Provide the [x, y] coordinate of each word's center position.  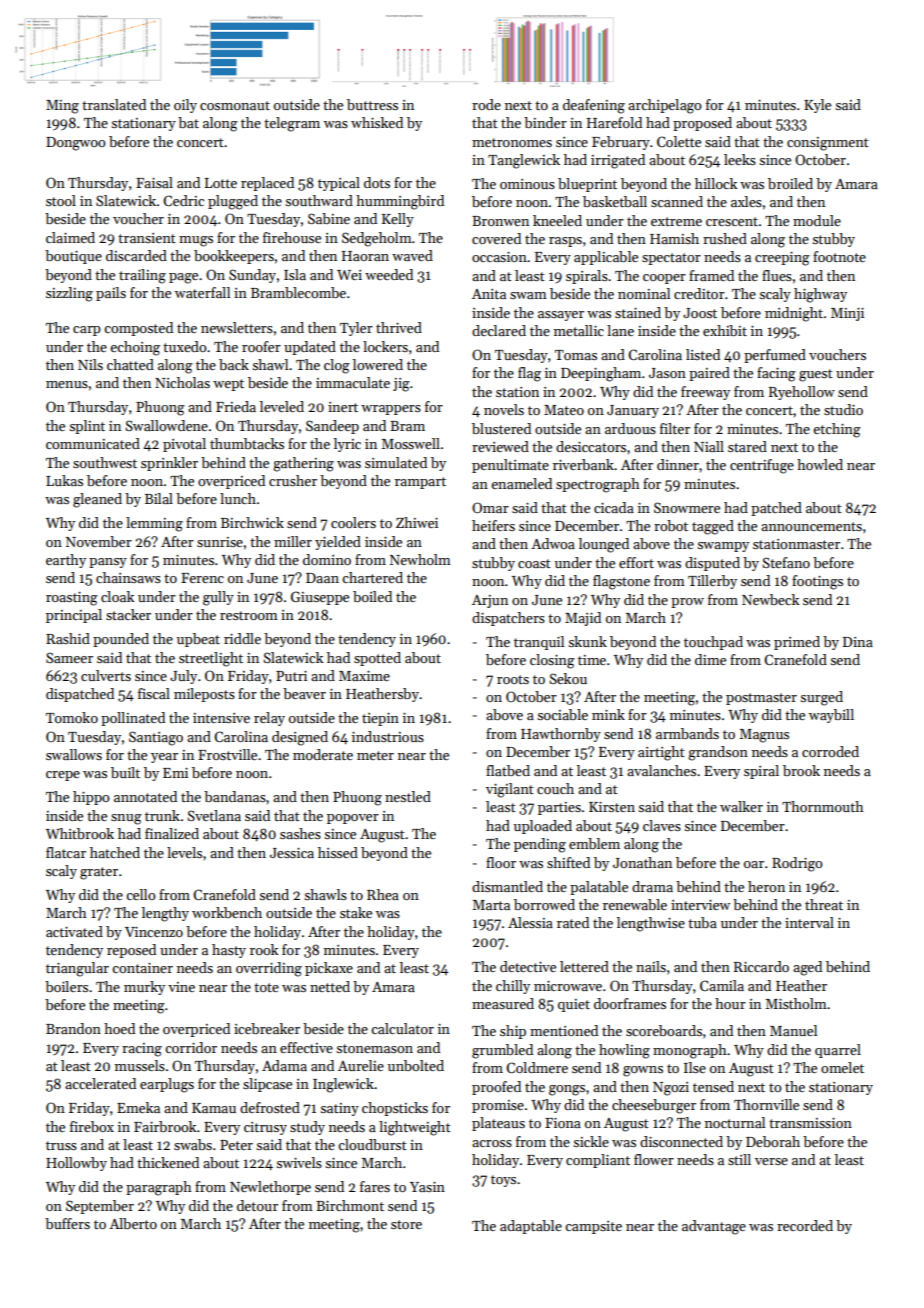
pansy [108, 563]
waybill [831, 716]
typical [339, 184]
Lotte [221, 183]
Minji [847, 314]
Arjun [490, 601]
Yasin [427, 1187]
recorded [805, 1225]
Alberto [133, 1223]
